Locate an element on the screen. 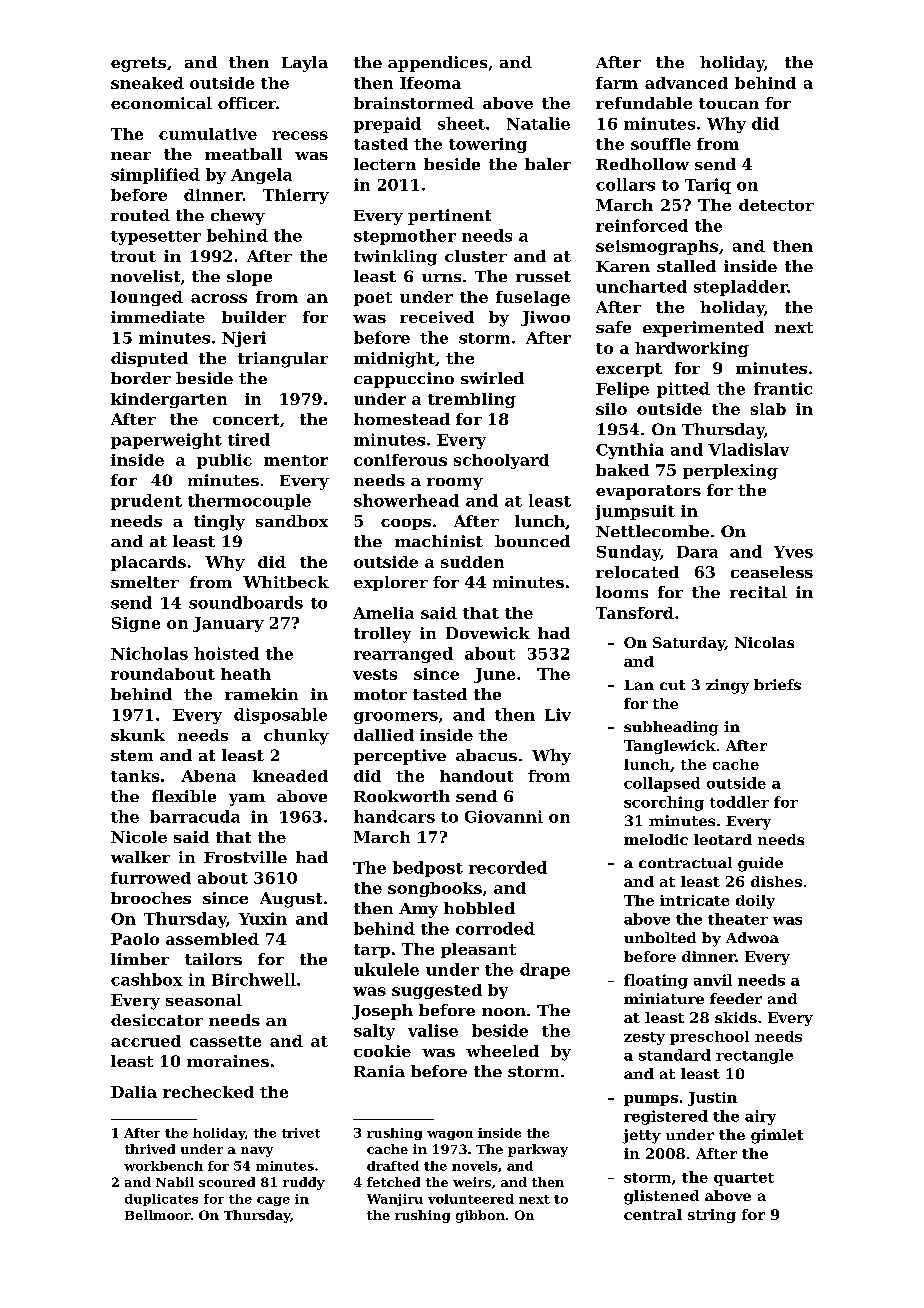  appendices is located at coordinates (437, 64).
